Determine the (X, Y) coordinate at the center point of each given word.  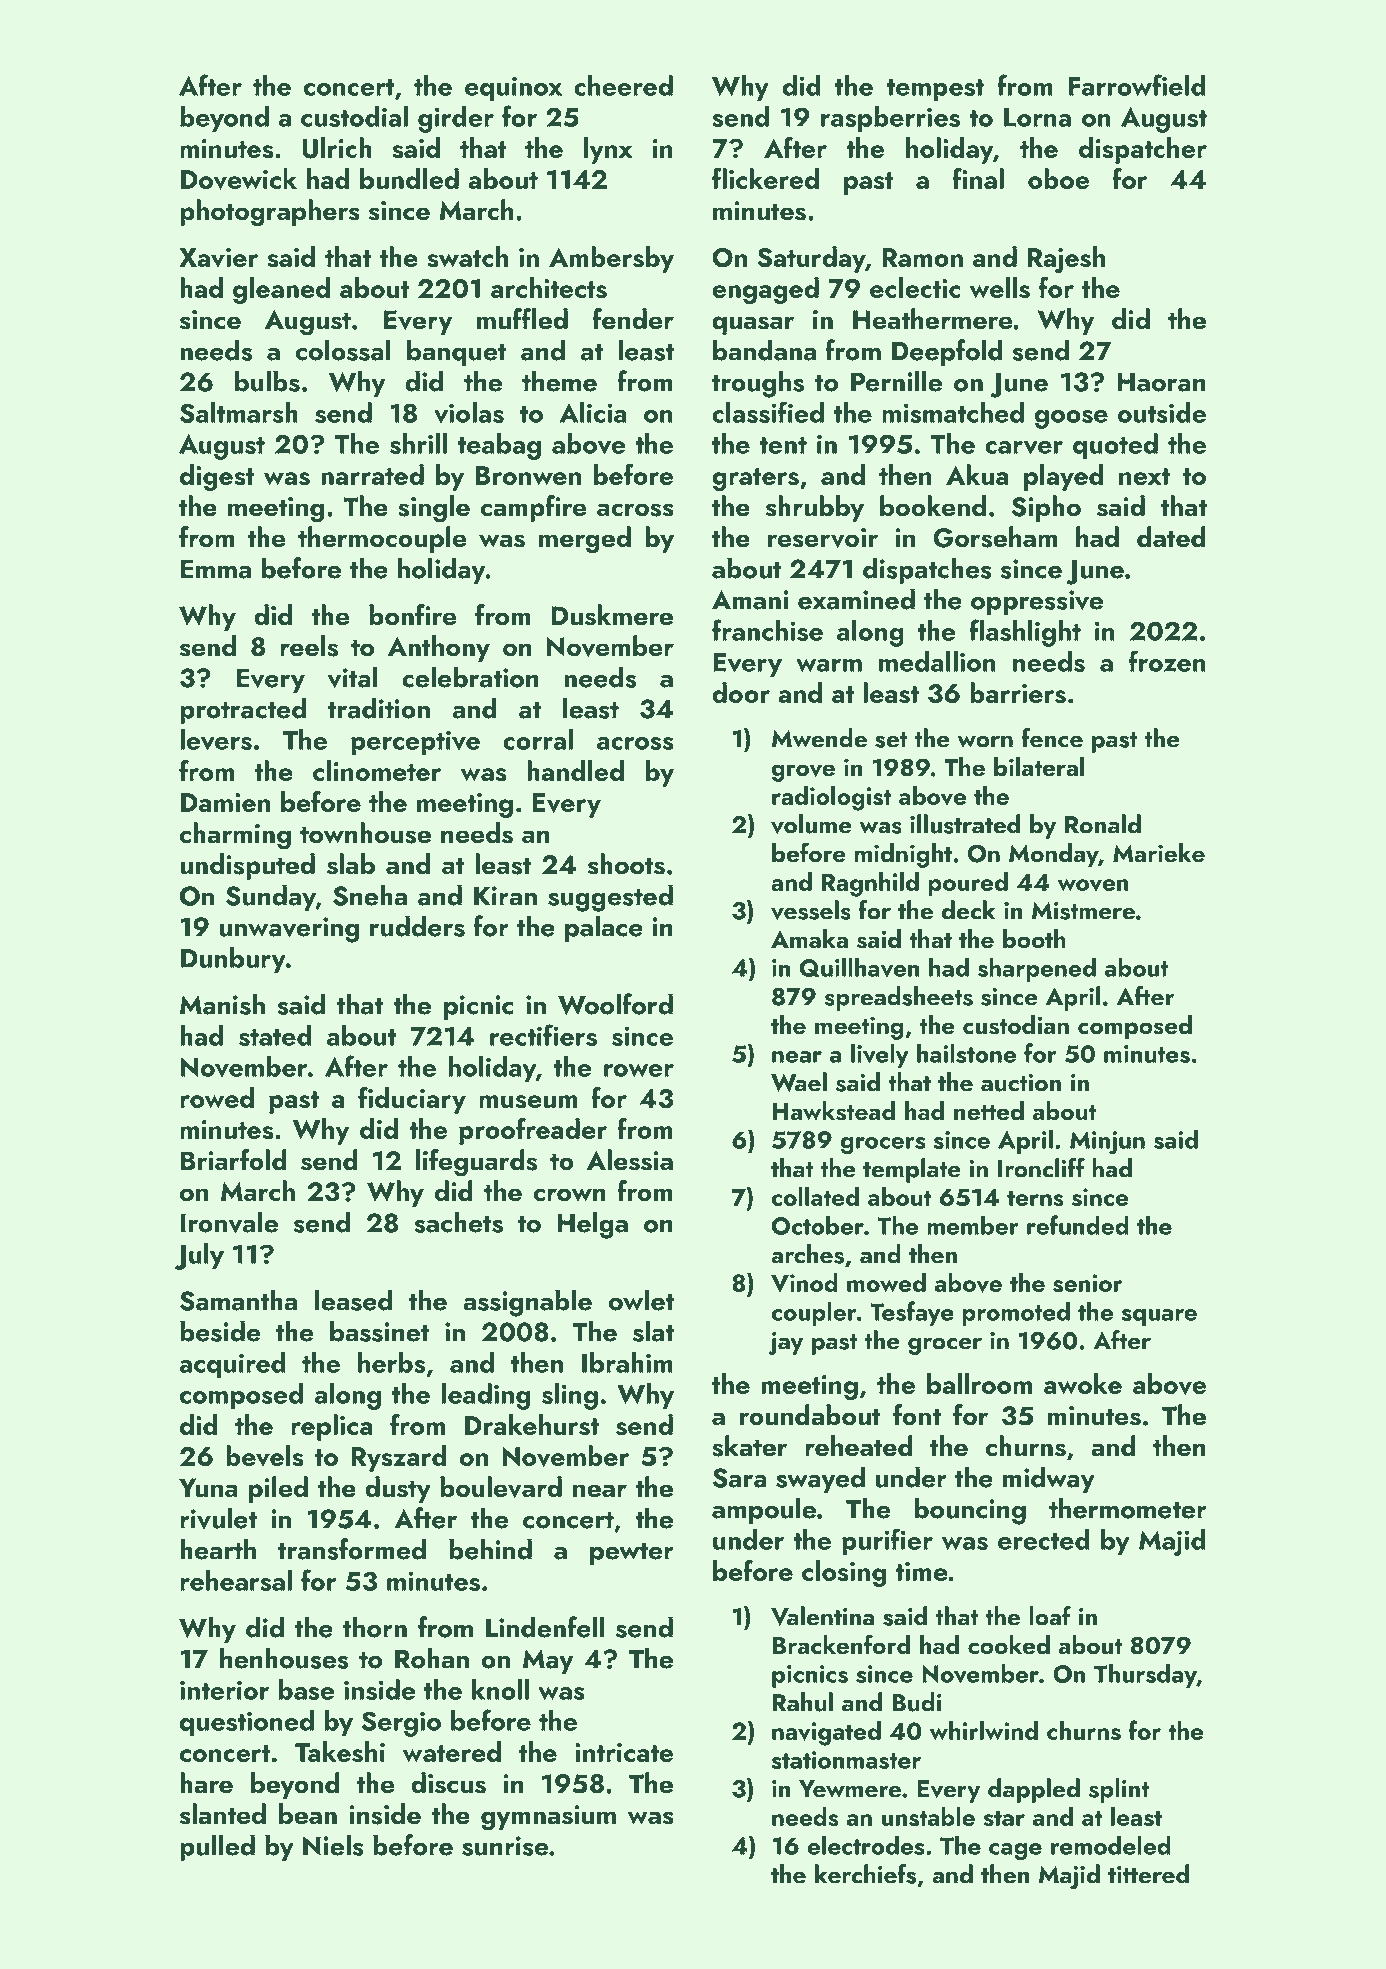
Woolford (615, 1004)
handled (575, 770)
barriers (1018, 692)
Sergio (401, 1724)
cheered (623, 85)
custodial (354, 116)
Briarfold (234, 1160)
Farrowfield (1137, 85)
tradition (379, 708)
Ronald (1103, 824)
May (548, 1661)
